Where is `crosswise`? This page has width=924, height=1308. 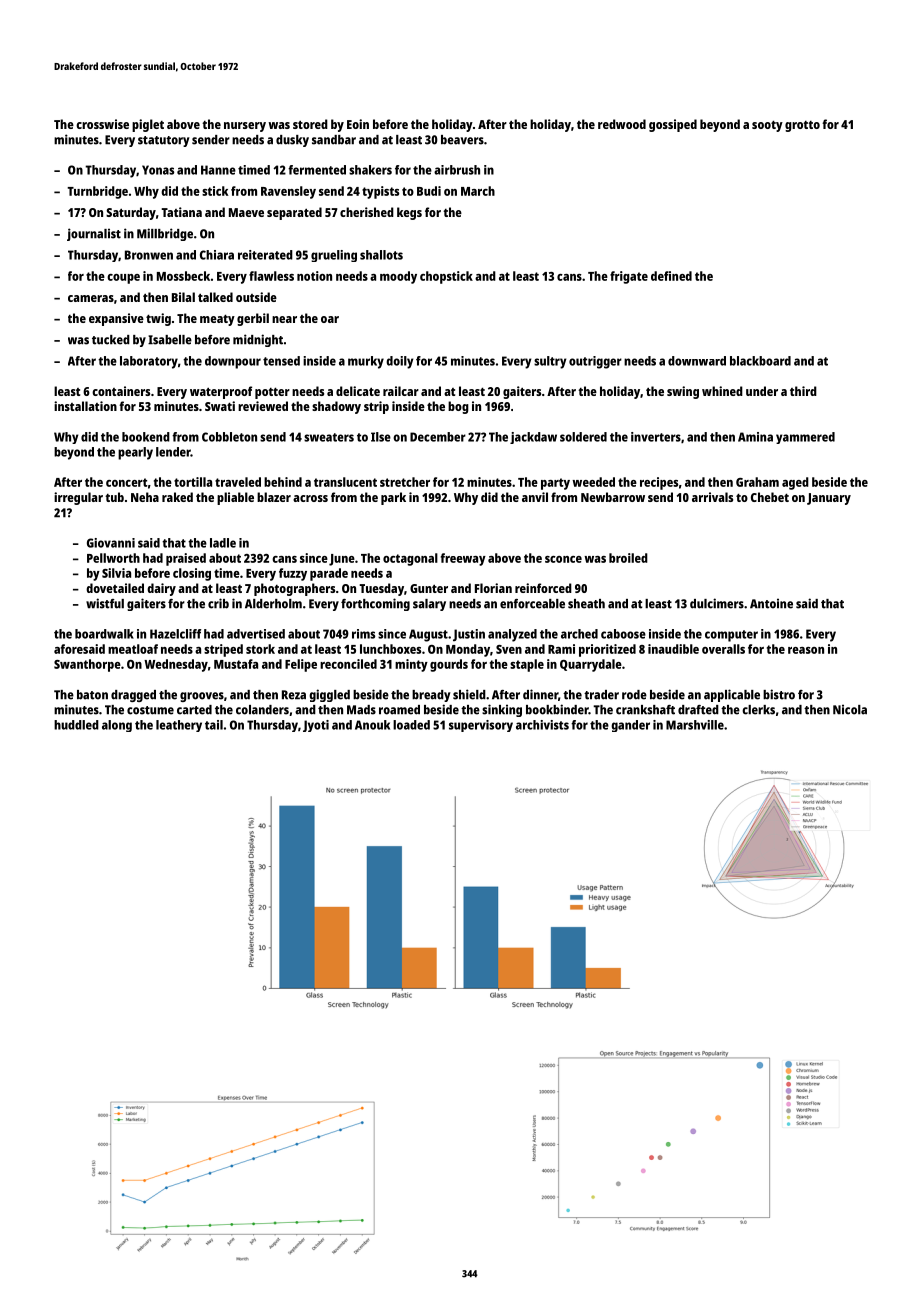
crosswise is located at coordinates (102, 124).
